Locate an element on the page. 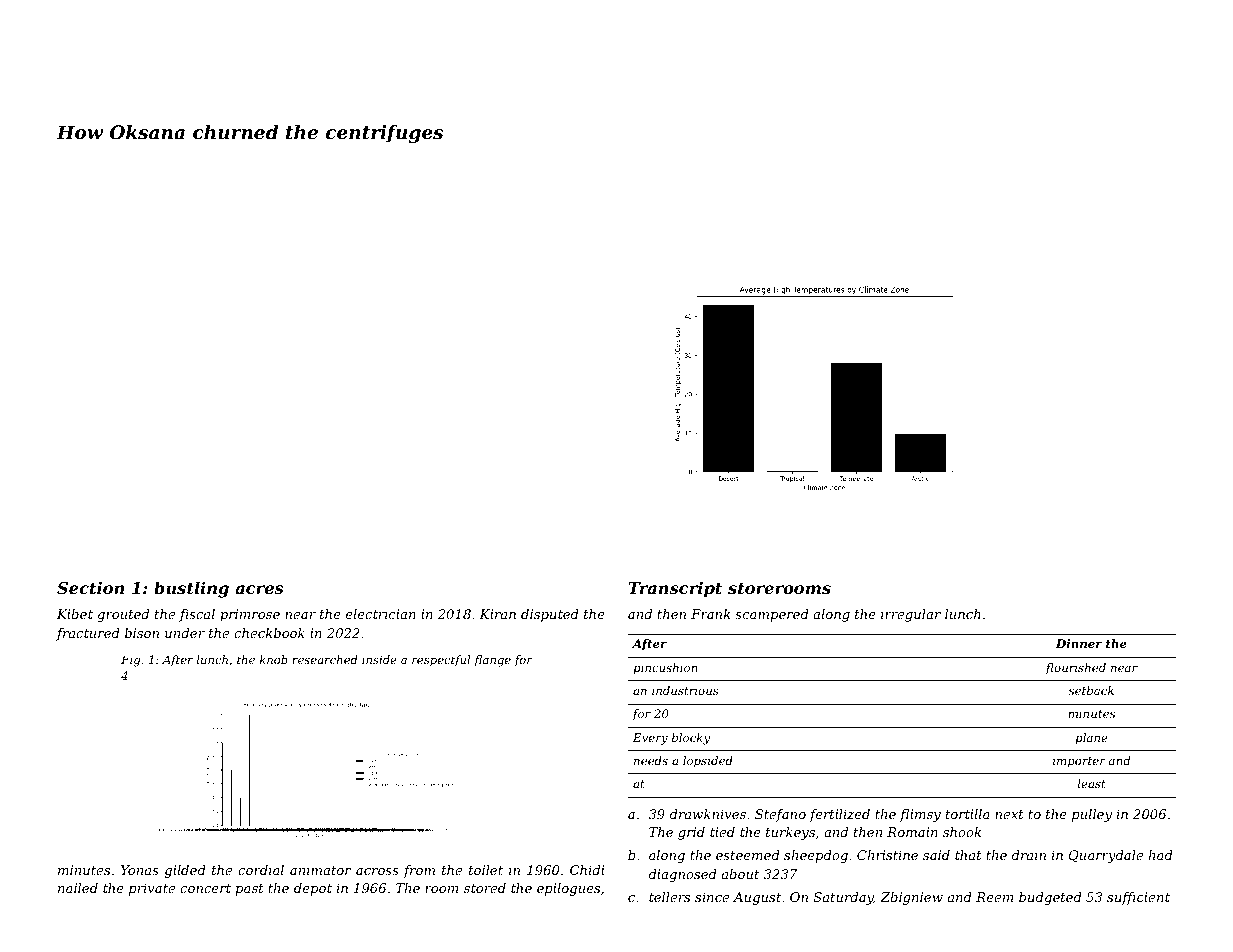  Transcript is located at coordinates (675, 589).
